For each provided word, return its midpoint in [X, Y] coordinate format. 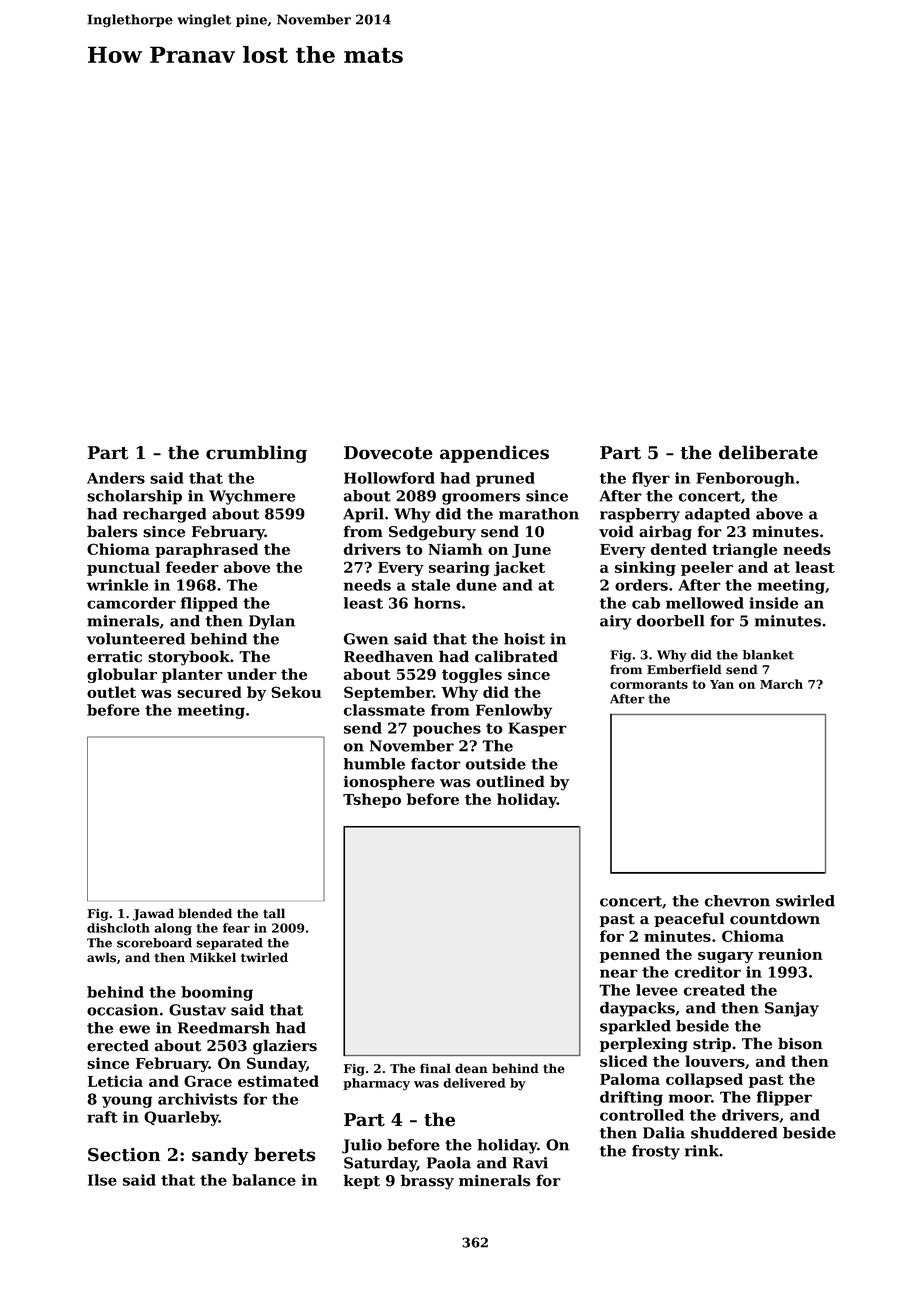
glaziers [285, 1047]
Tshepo [372, 800]
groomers [481, 499]
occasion [123, 1010]
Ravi [530, 1163]
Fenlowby [514, 711]
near [619, 973]
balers [112, 531]
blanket [768, 655]
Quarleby [181, 1118]
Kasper [537, 729]
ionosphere [389, 782]
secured [209, 692]
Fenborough [745, 479]
